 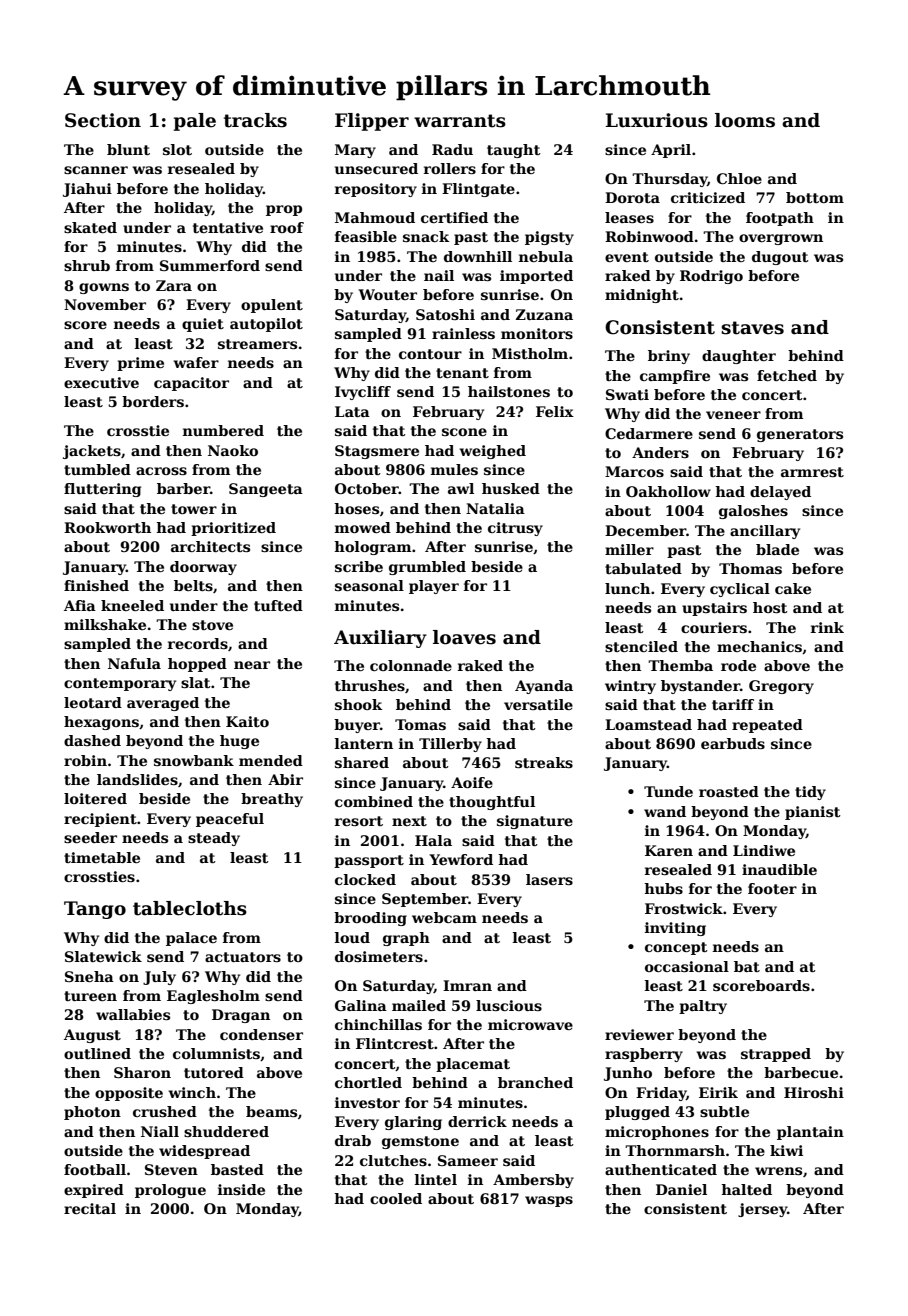 I want to click on staves, so click(x=752, y=328).
